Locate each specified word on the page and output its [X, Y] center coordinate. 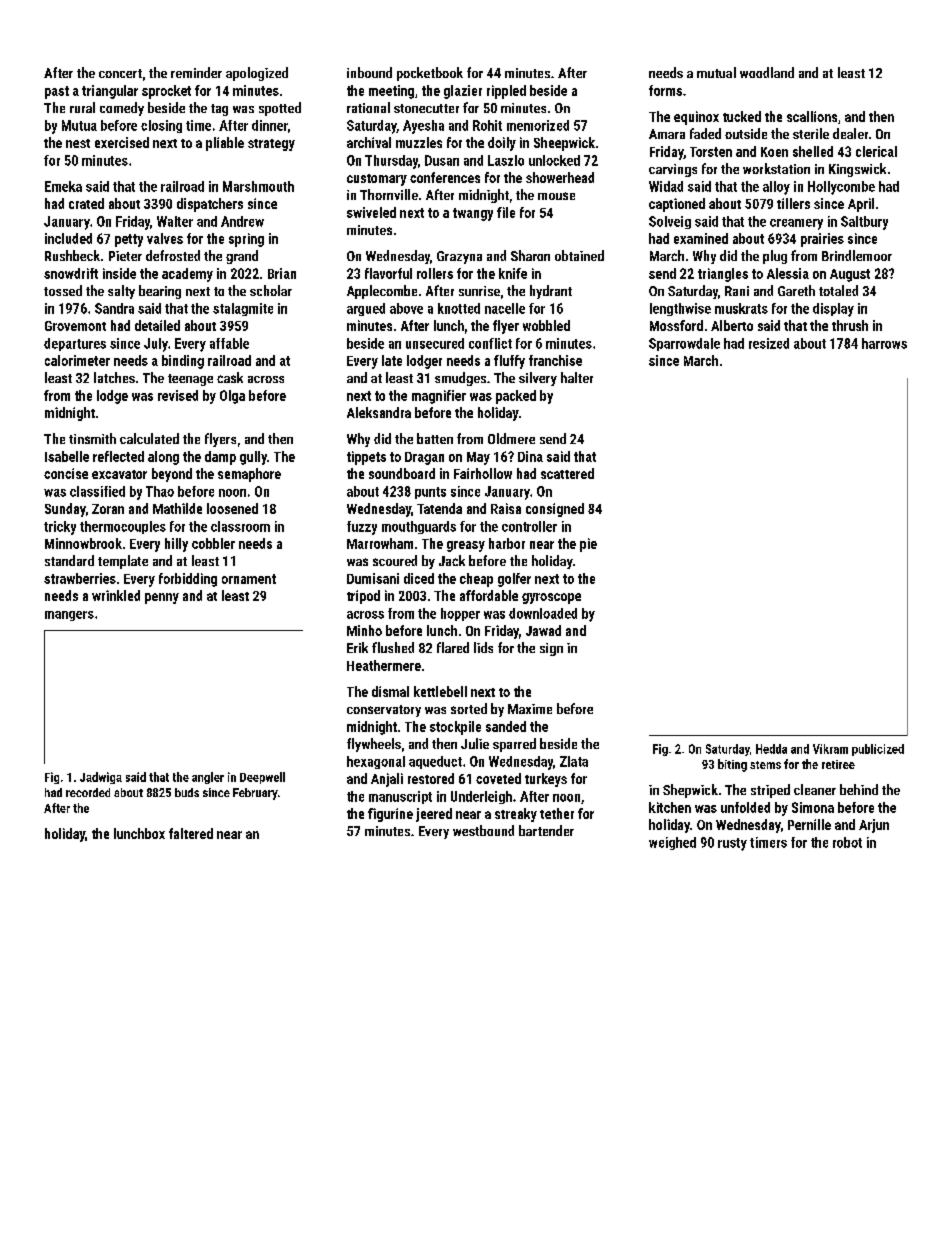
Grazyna [459, 257]
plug [775, 257]
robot [847, 842]
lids [483, 647]
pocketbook [430, 74]
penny [162, 598]
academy [187, 275]
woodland [767, 72]
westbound [483, 830]
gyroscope [551, 598]
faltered [191, 833]
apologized [257, 74]
